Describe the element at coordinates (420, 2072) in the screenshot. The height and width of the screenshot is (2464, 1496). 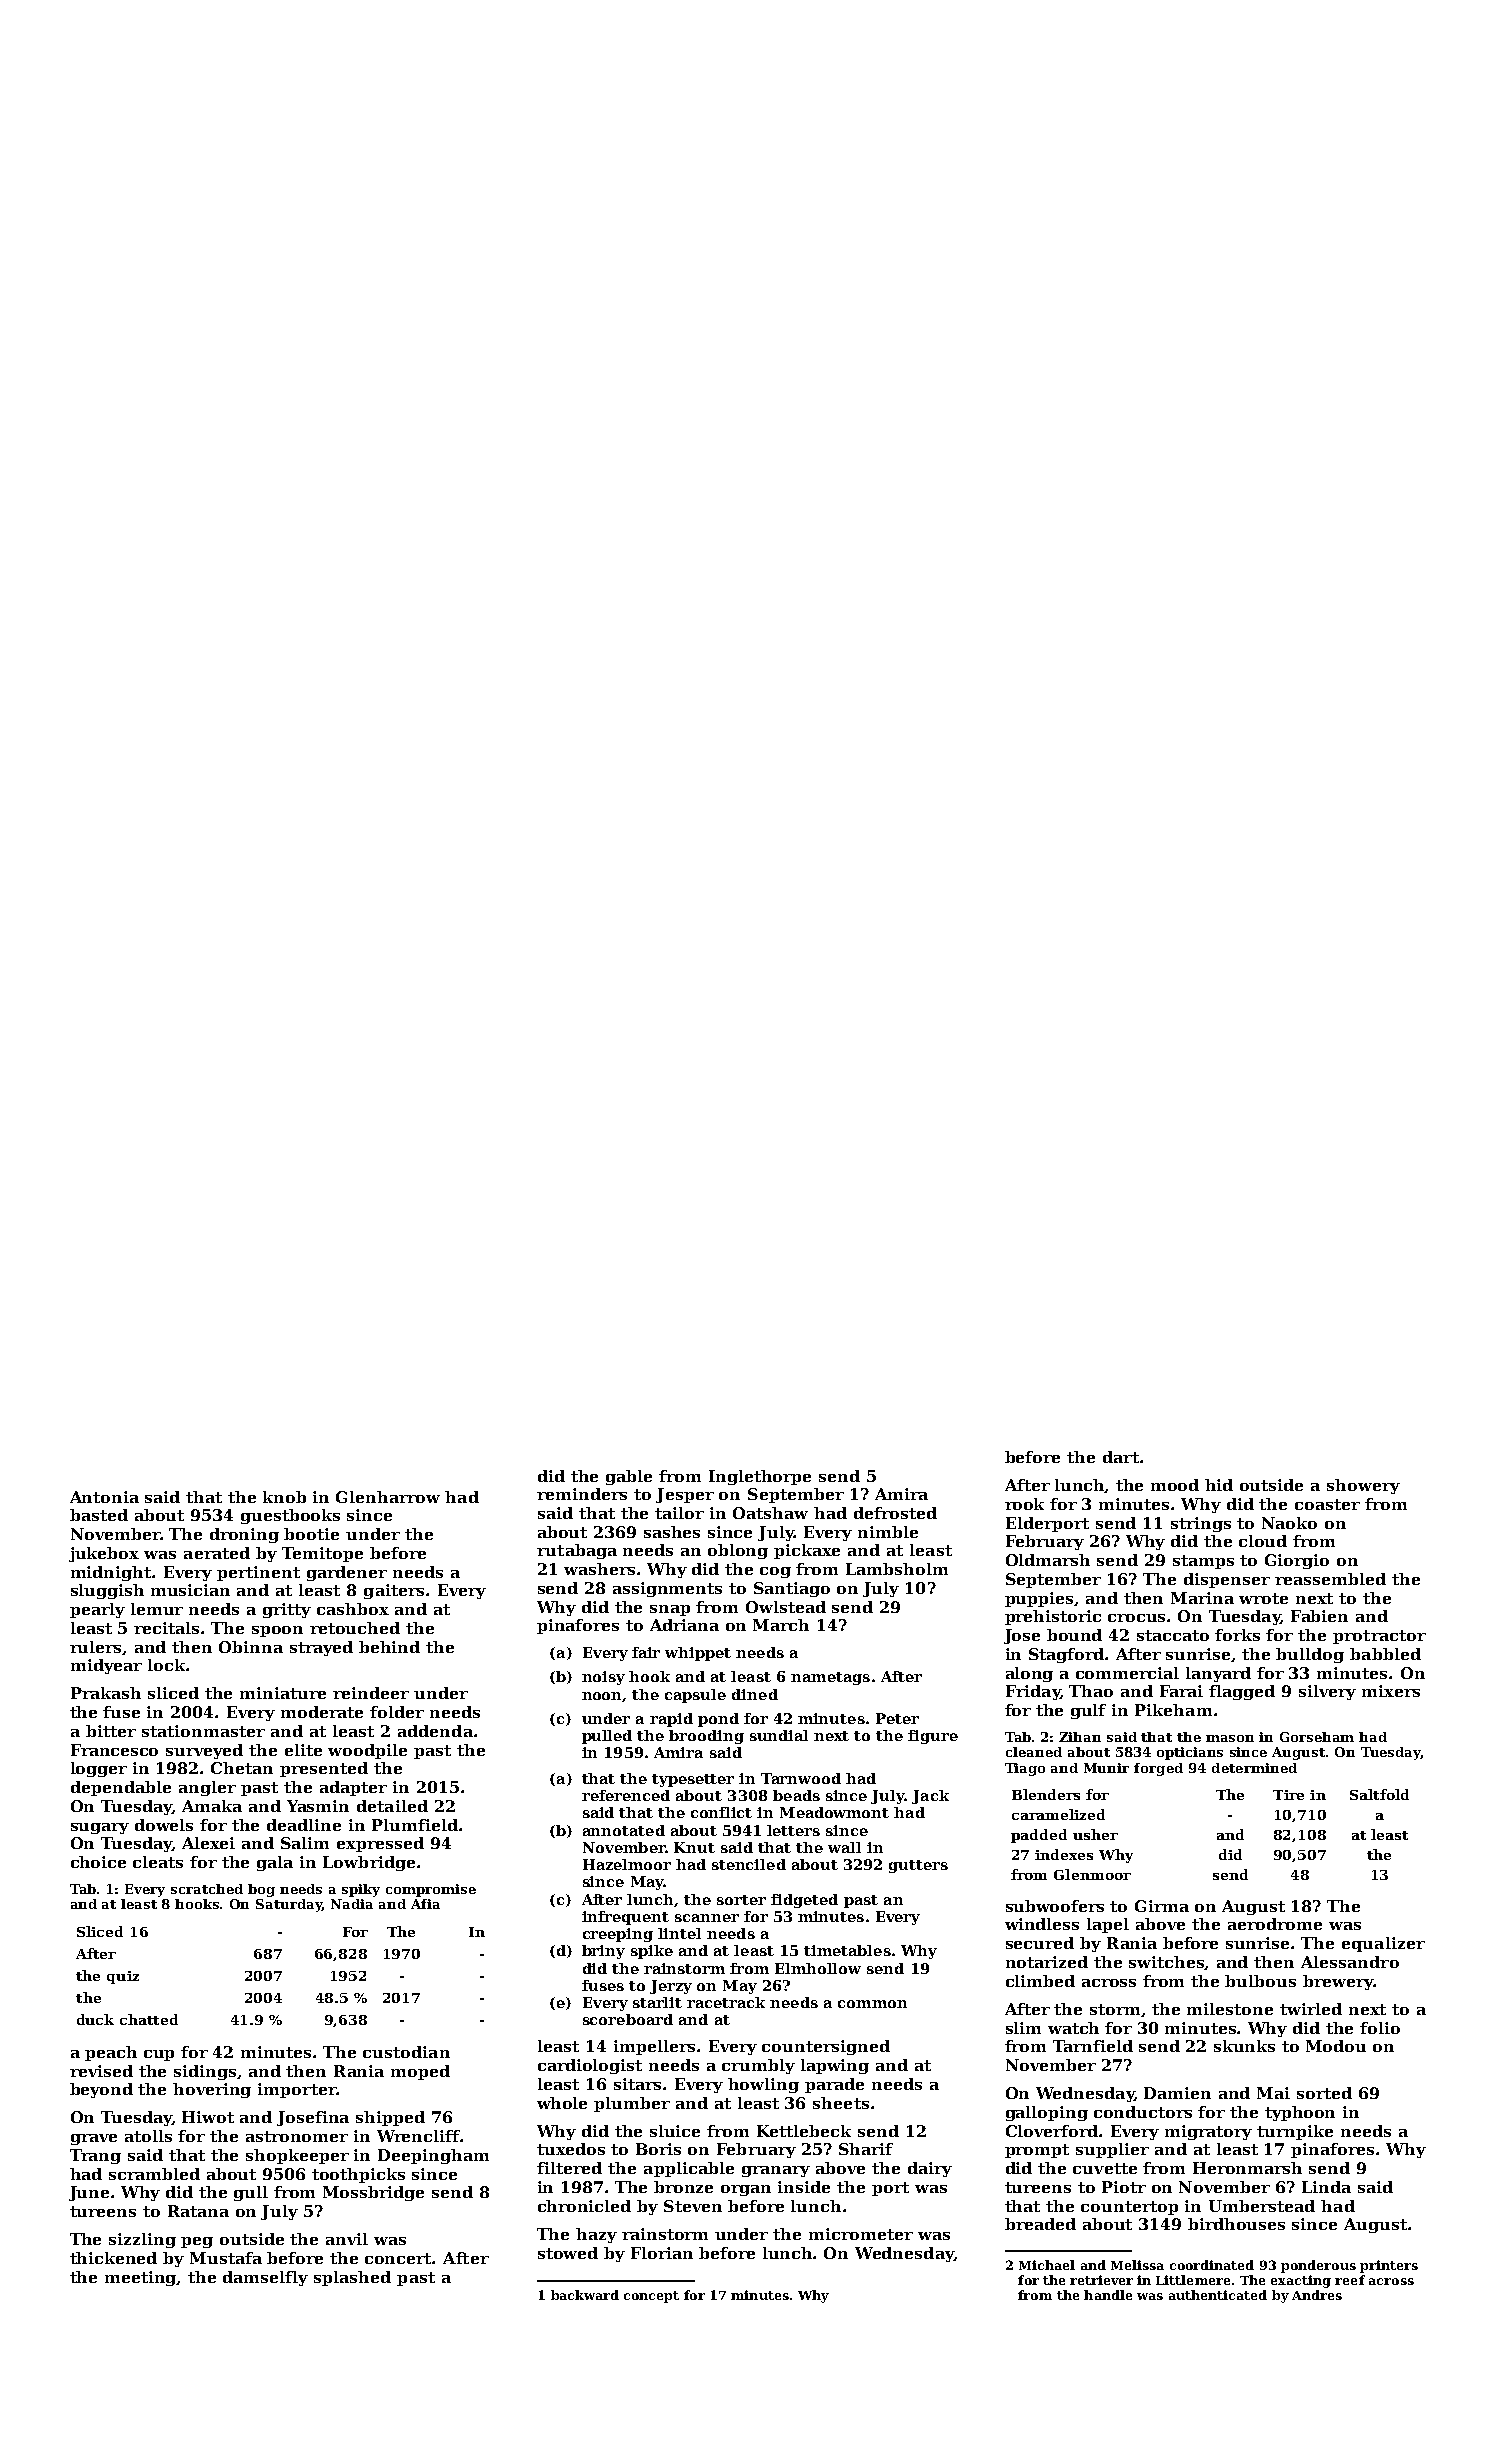
I see `moped` at that location.
